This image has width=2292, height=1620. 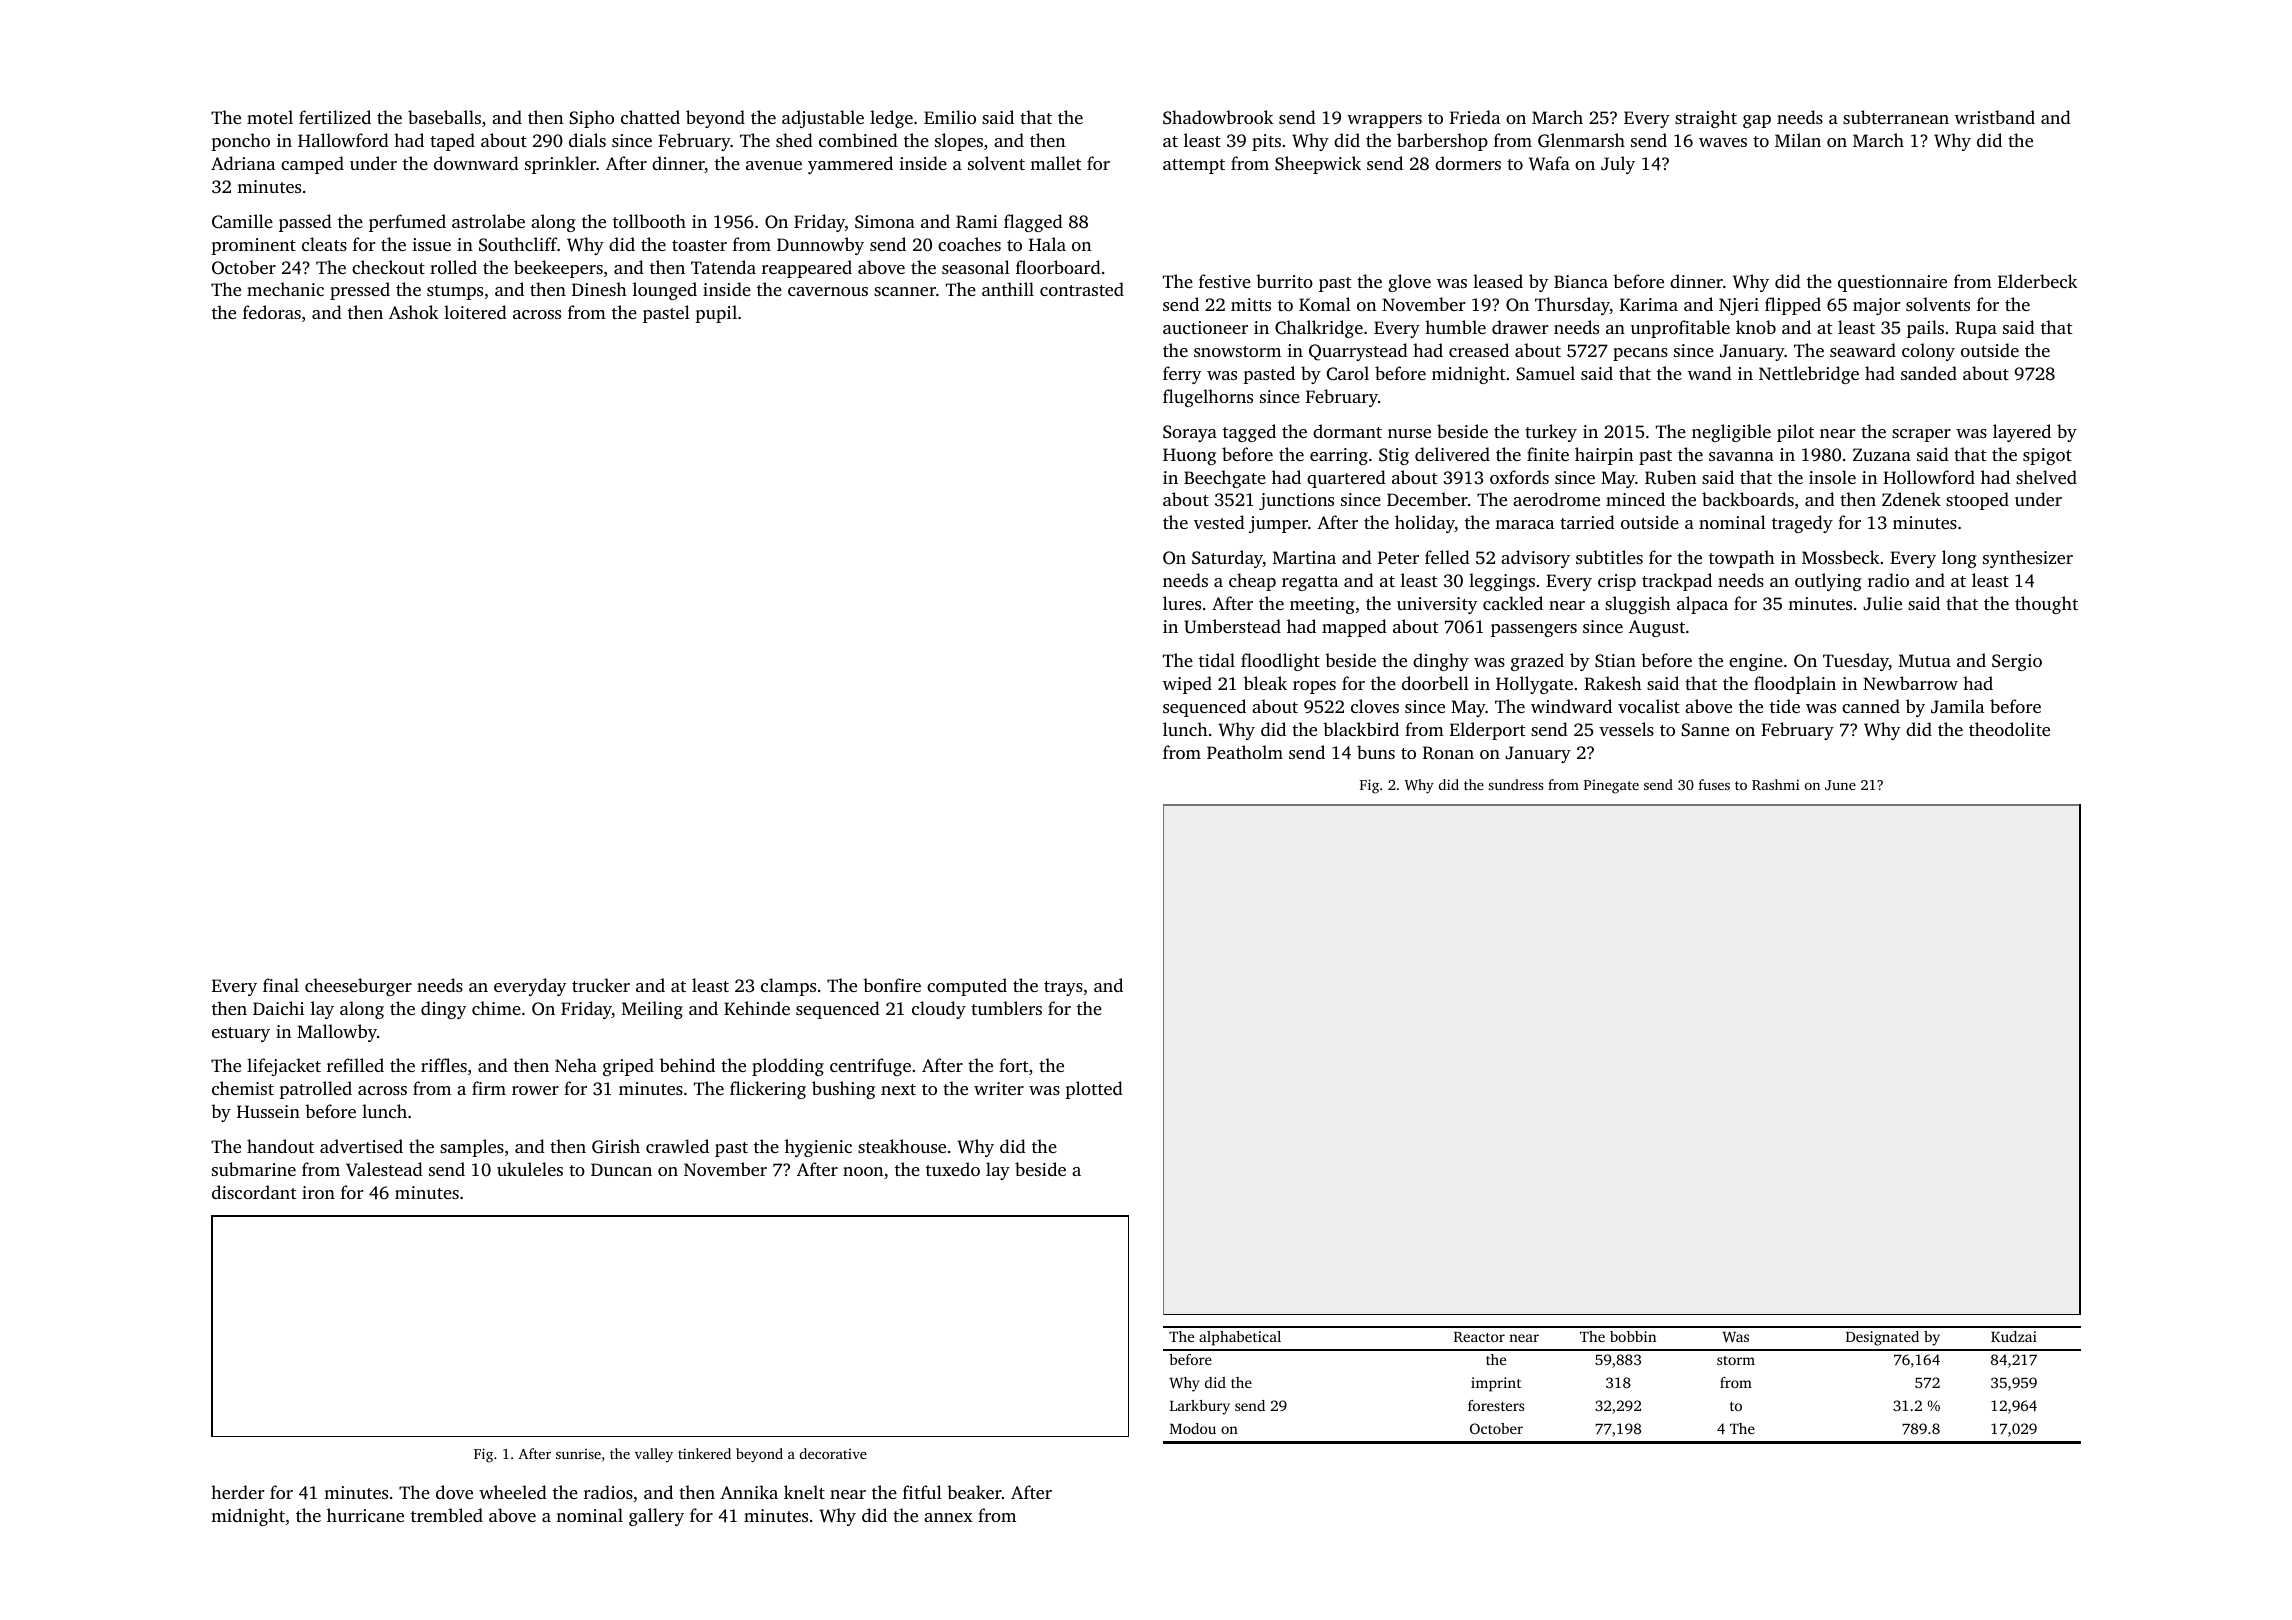 What do you see at coordinates (1840, 785) in the image?
I see `June` at bounding box center [1840, 785].
